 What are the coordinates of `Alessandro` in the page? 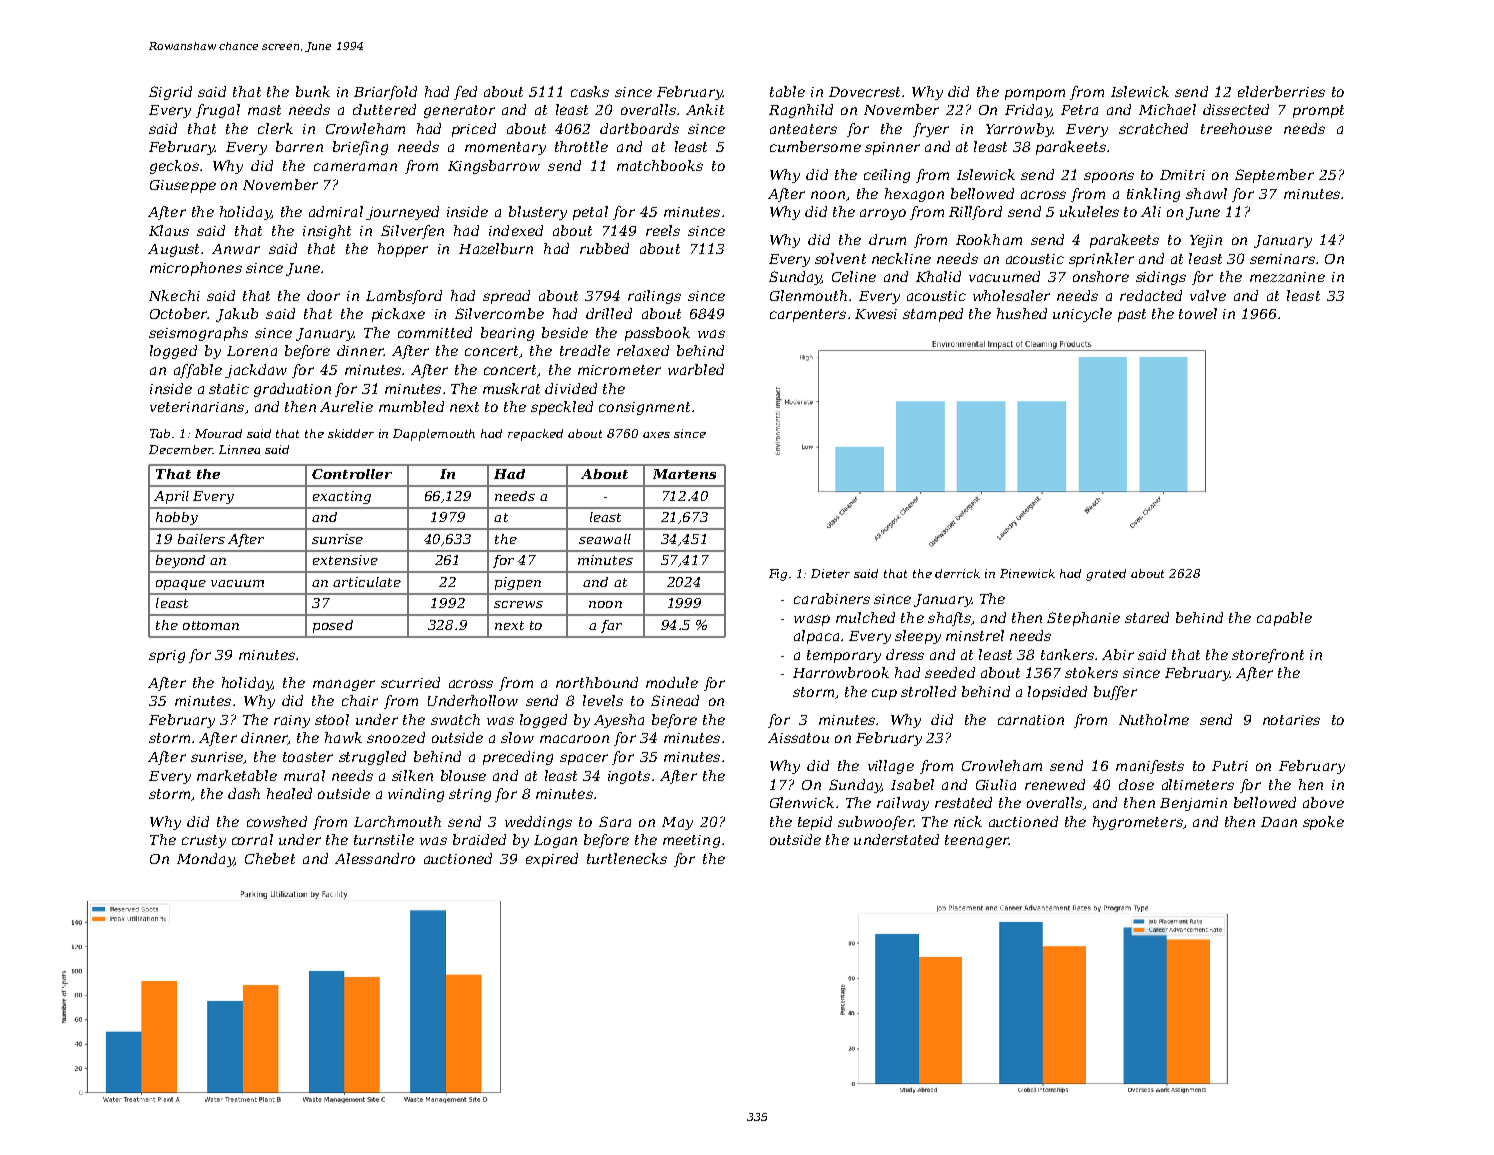 It's located at (375, 858).
